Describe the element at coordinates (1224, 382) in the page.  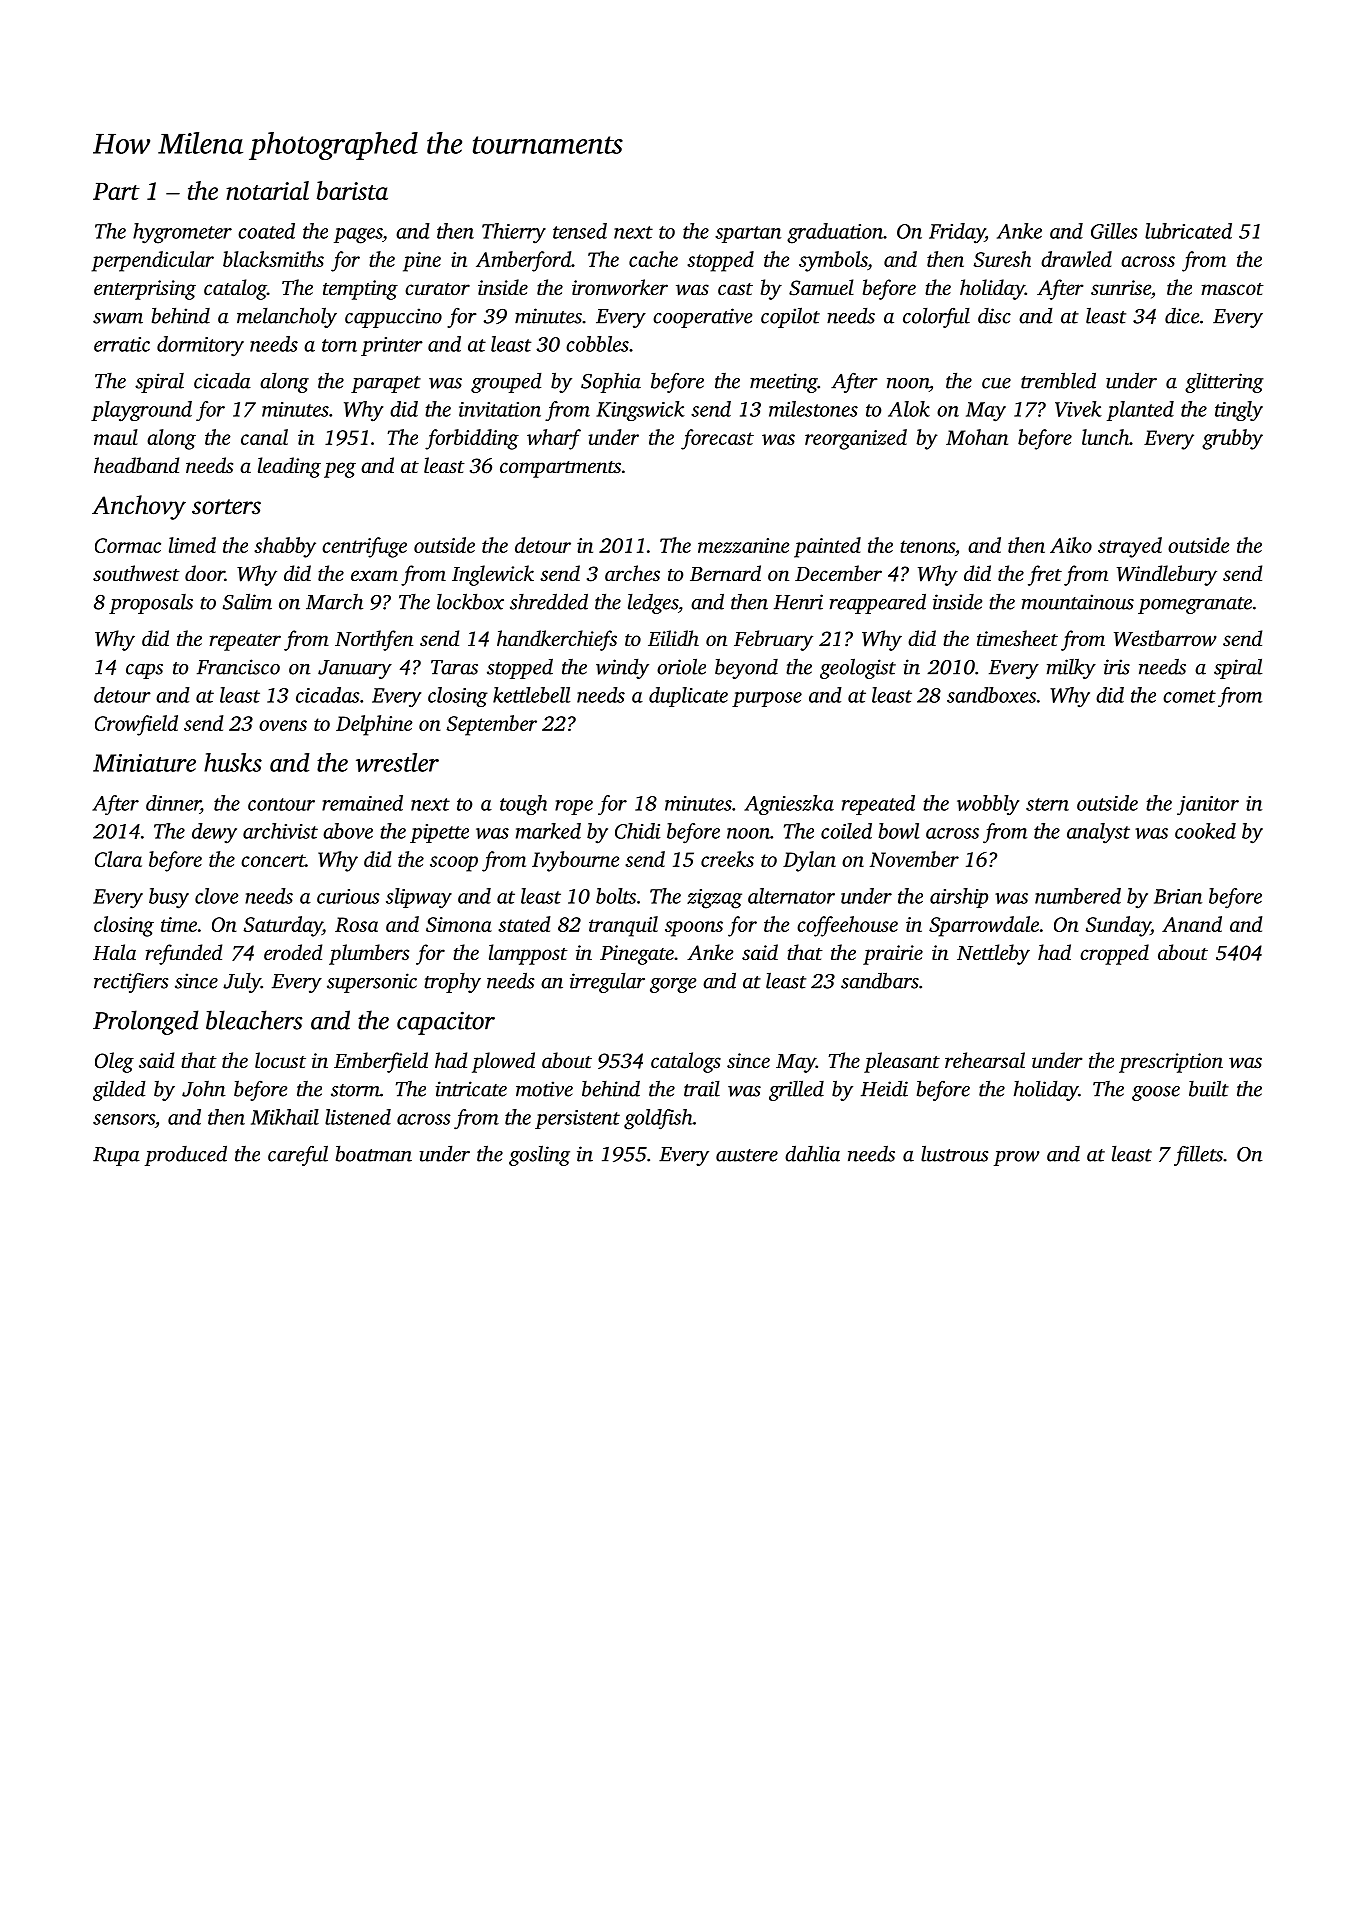
I see `glittering` at that location.
